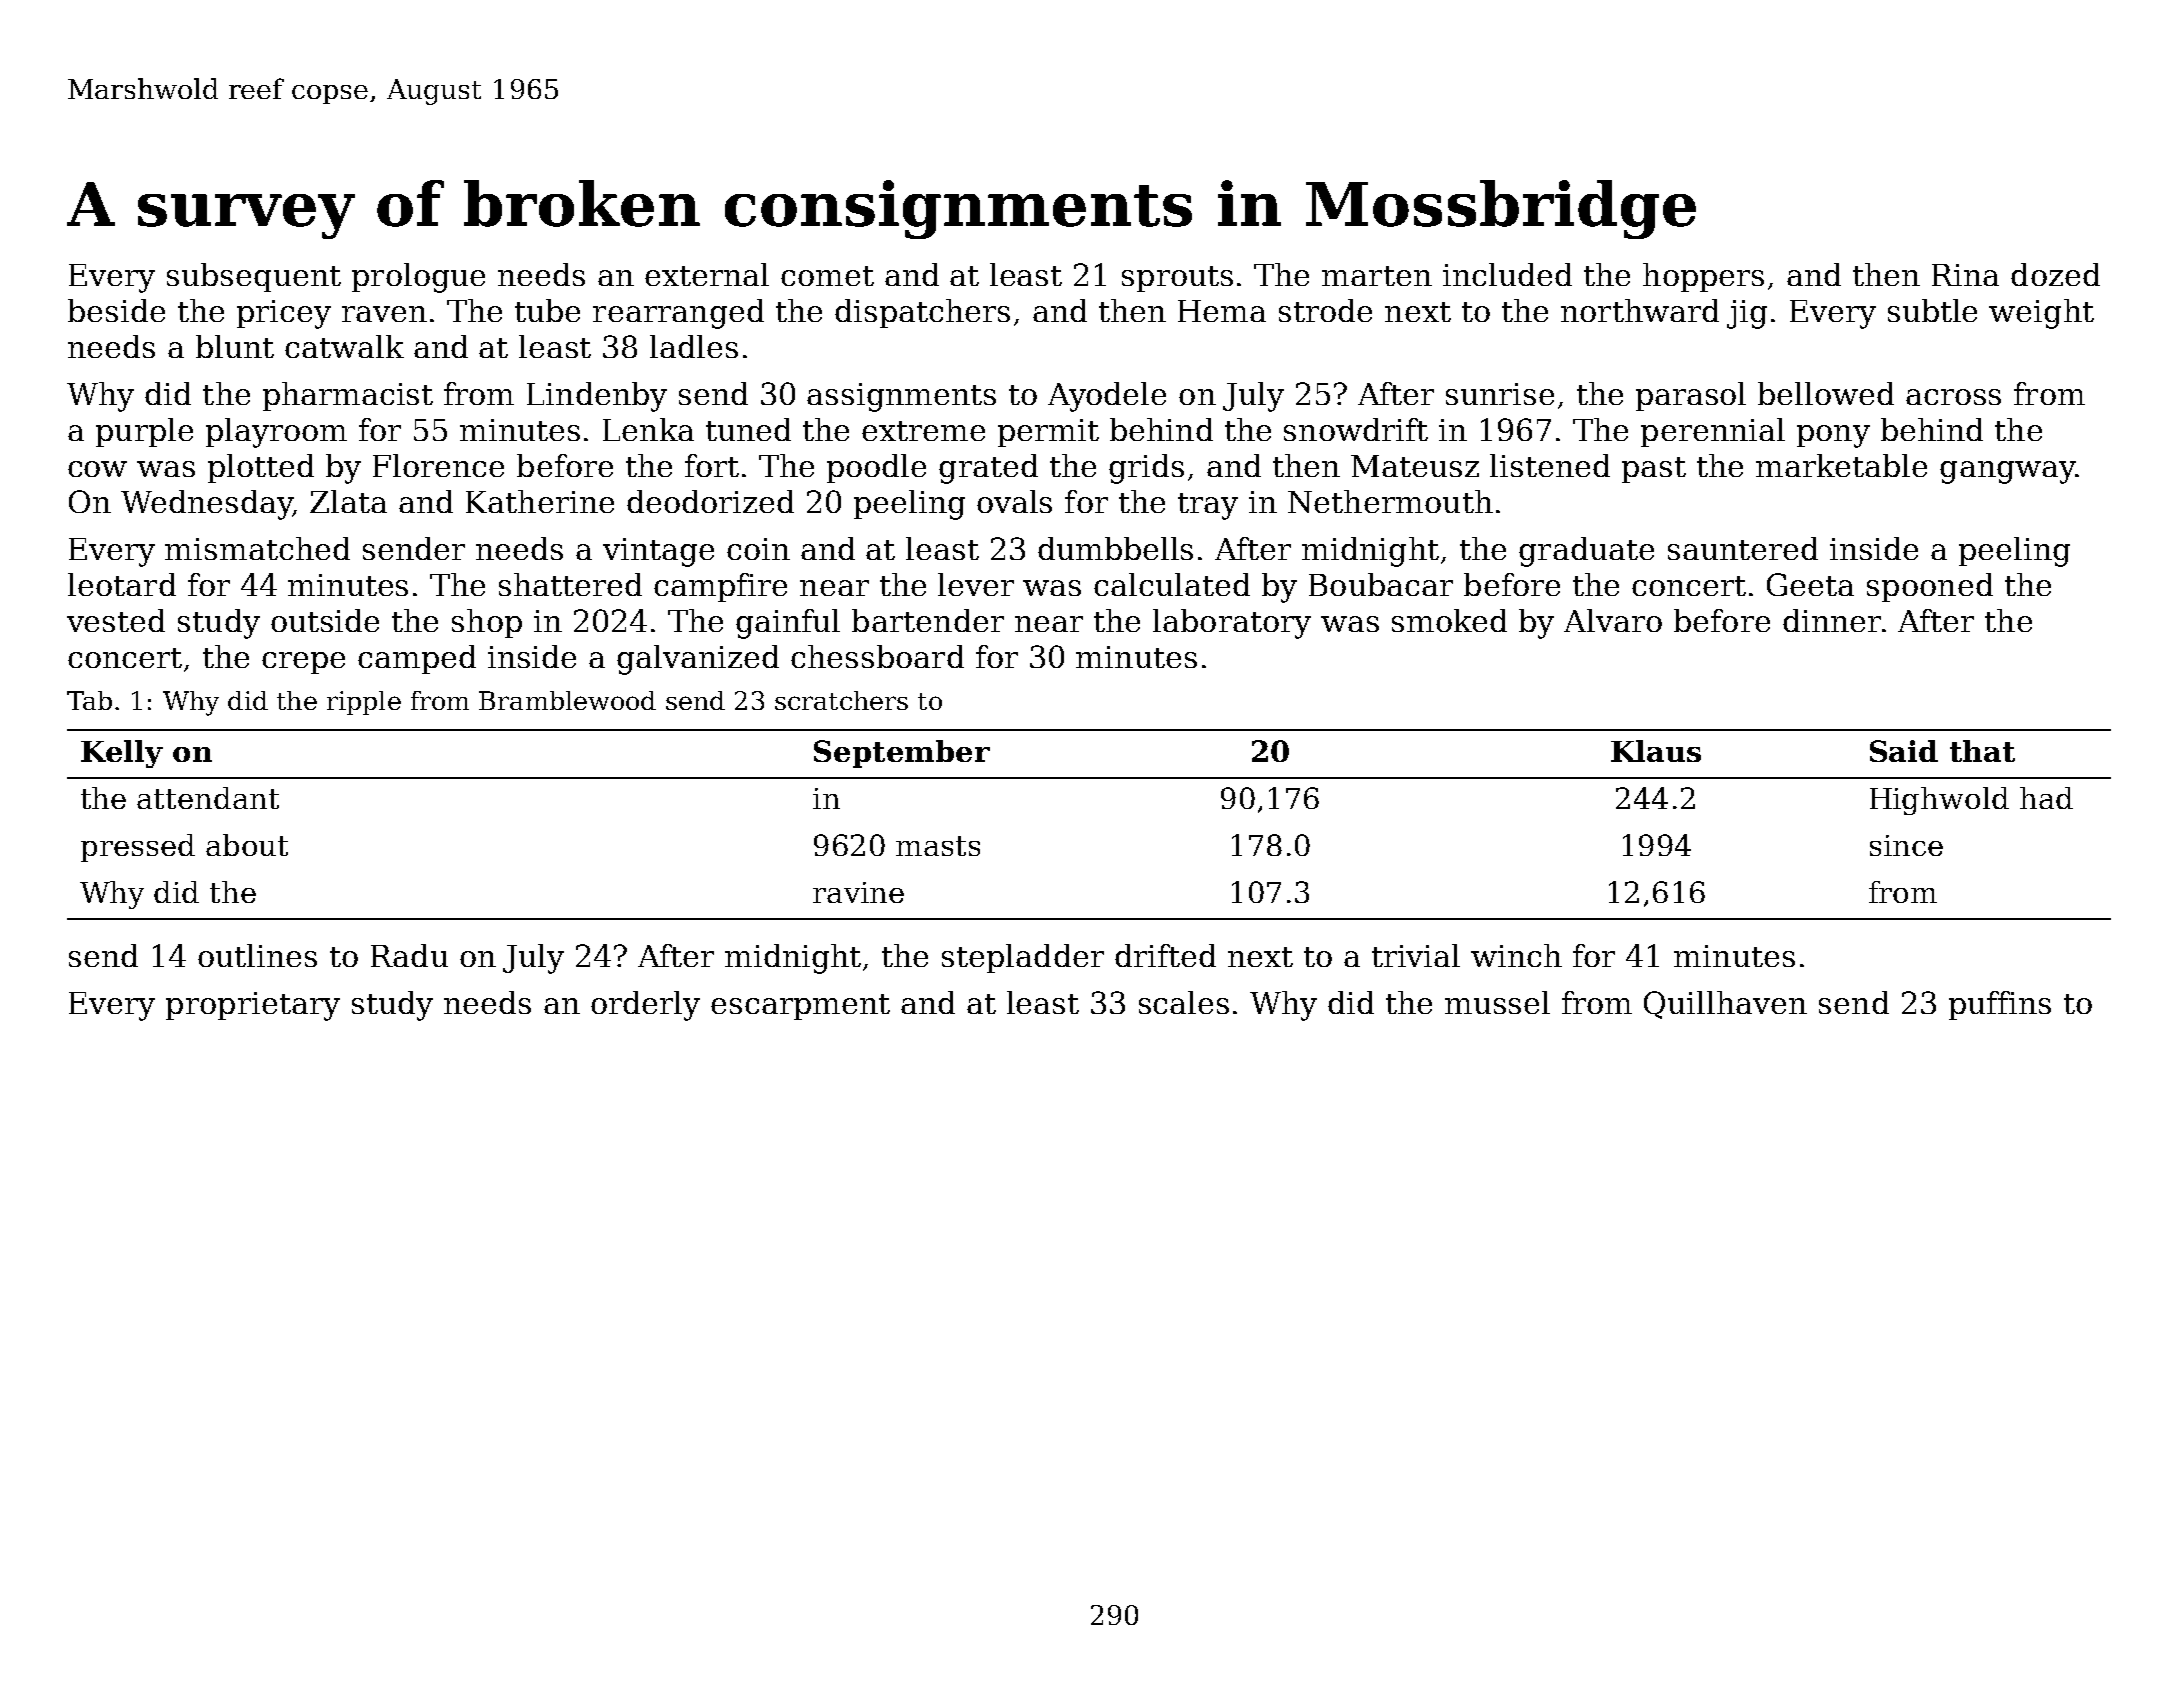  Describe the element at coordinates (344, 346) in the screenshot. I see `catwalk` at that location.
